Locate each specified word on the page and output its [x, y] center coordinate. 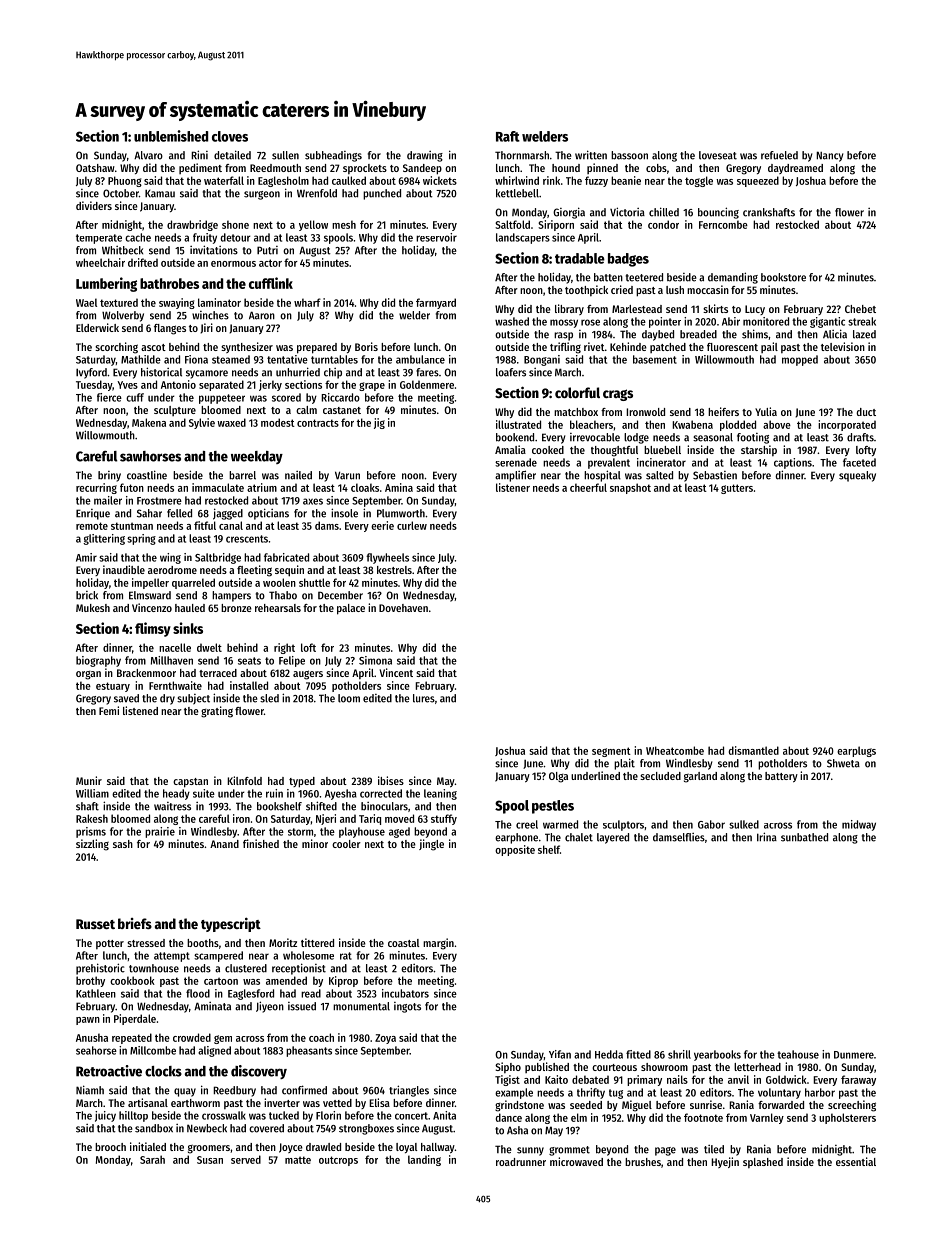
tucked [284, 1115]
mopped [800, 360]
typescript [231, 924]
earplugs [856, 751]
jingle [431, 845]
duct [866, 412]
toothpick [586, 290]
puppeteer [222, 399]
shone [235, 224]
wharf [307, 302]
